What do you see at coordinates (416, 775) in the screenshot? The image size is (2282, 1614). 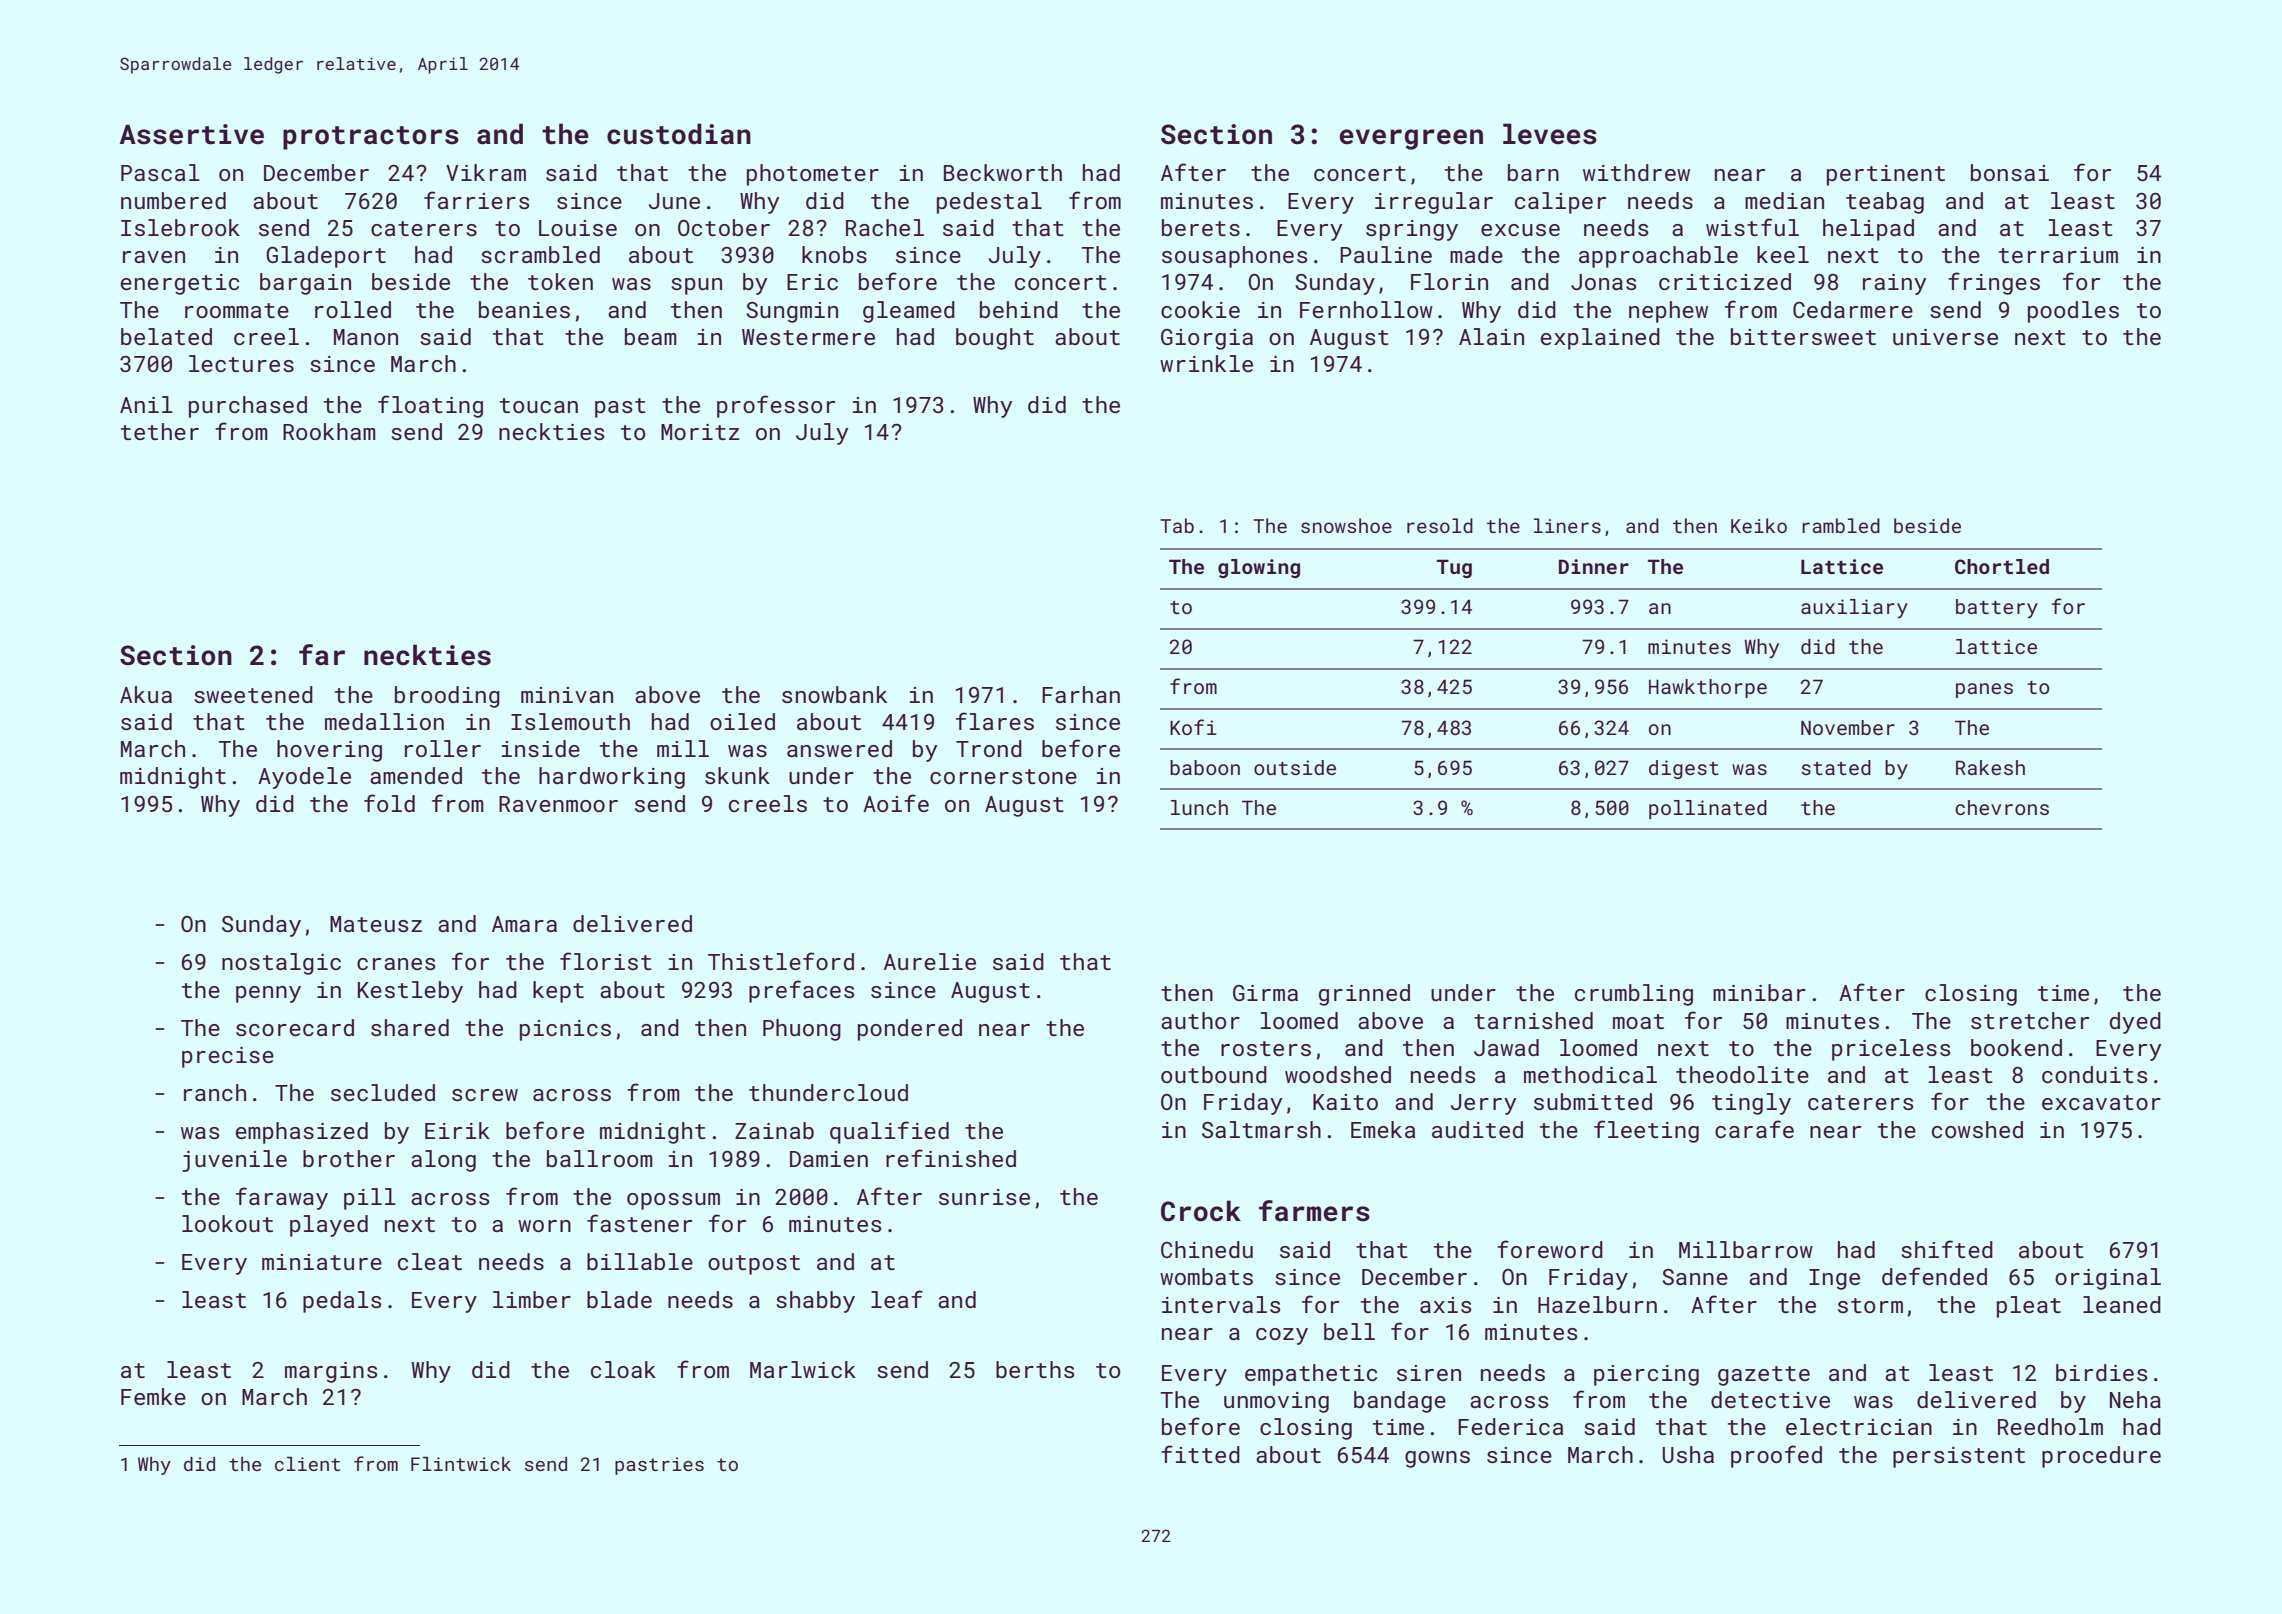 I see `amended` at bounding box center [416, 775].
